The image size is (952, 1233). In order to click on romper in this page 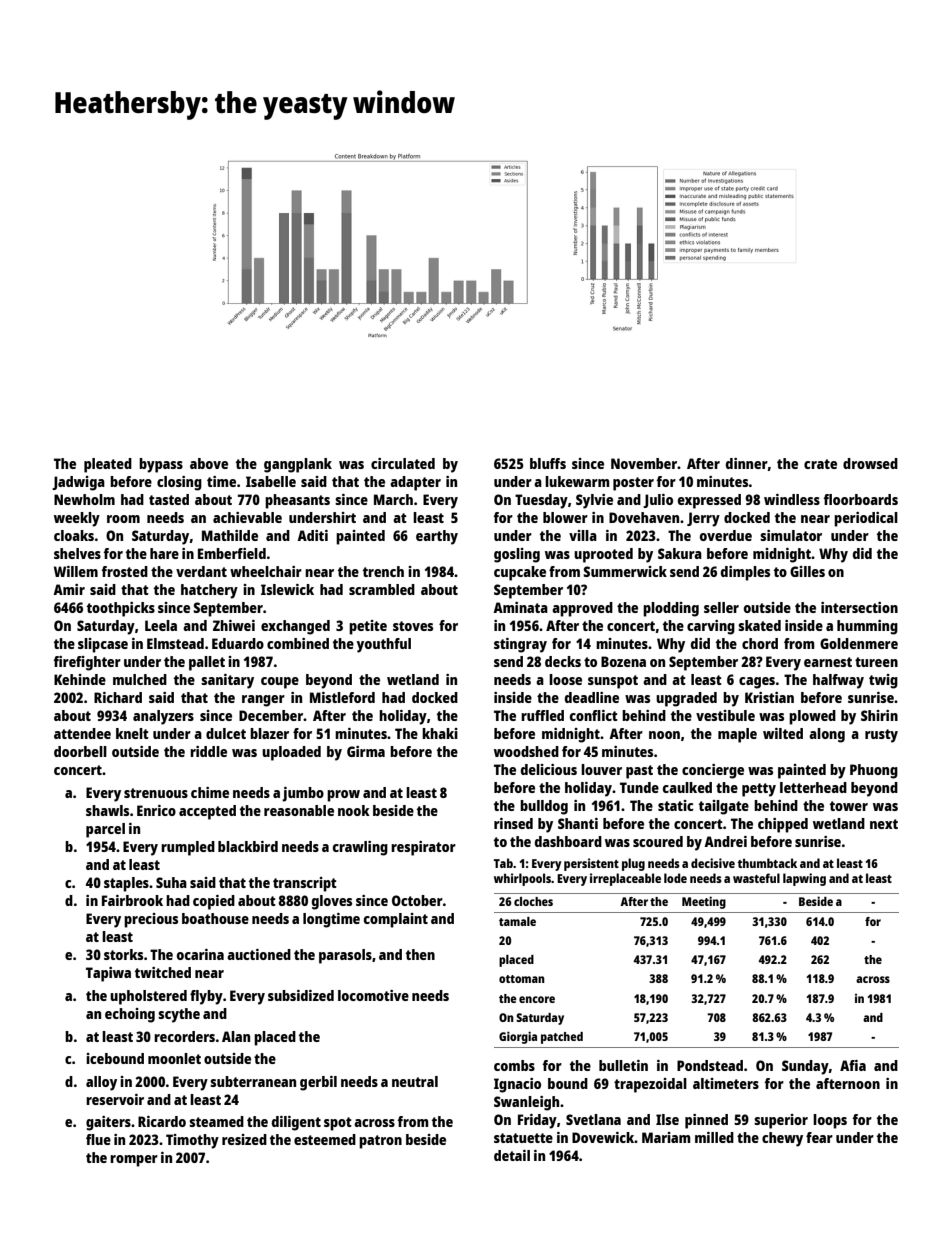, I will do `click(134, 1161)`.
